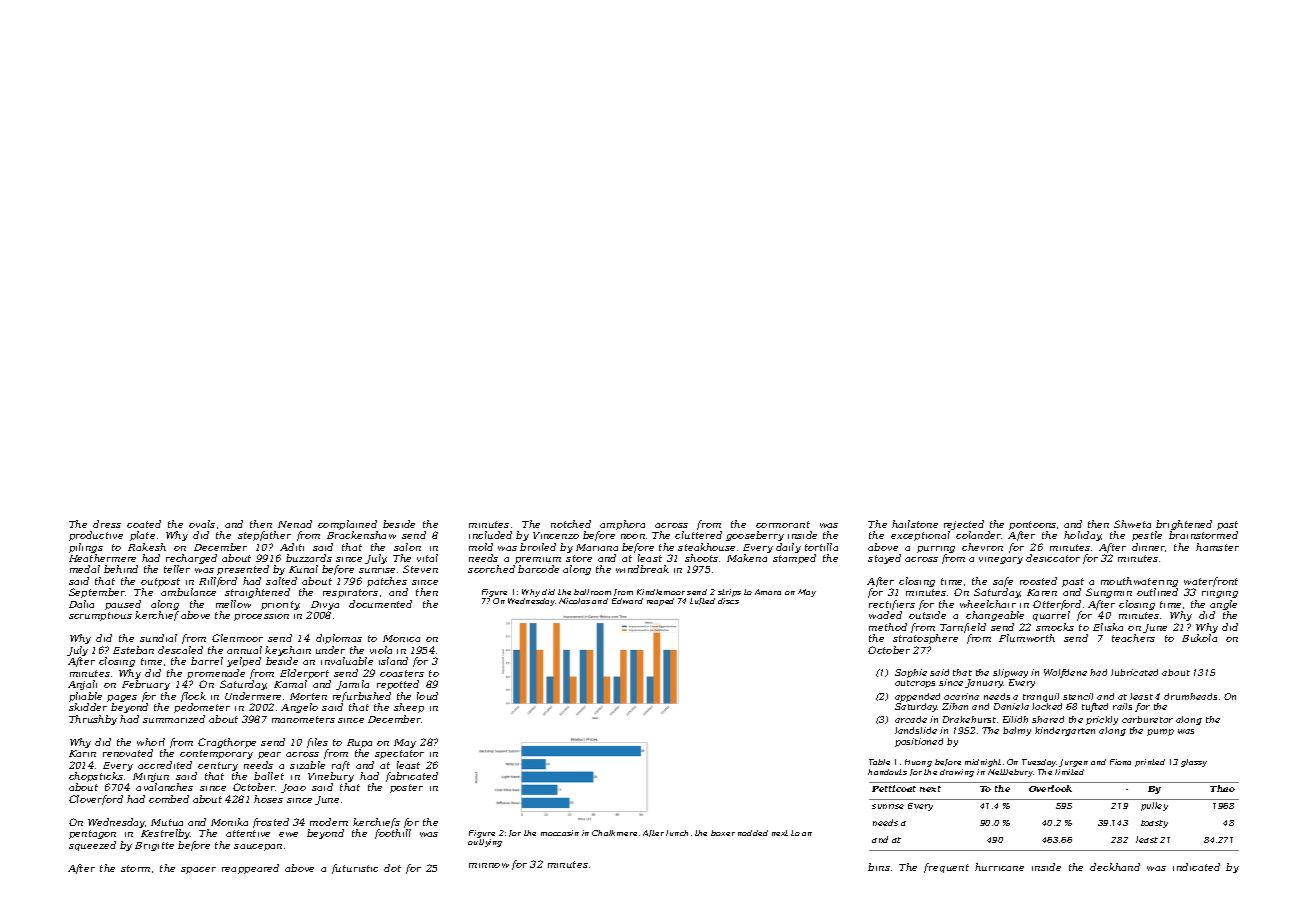 Image resolution: width=1308 pixels, height=924 pixels. I want to click on dinner, so click(1149, 547).
